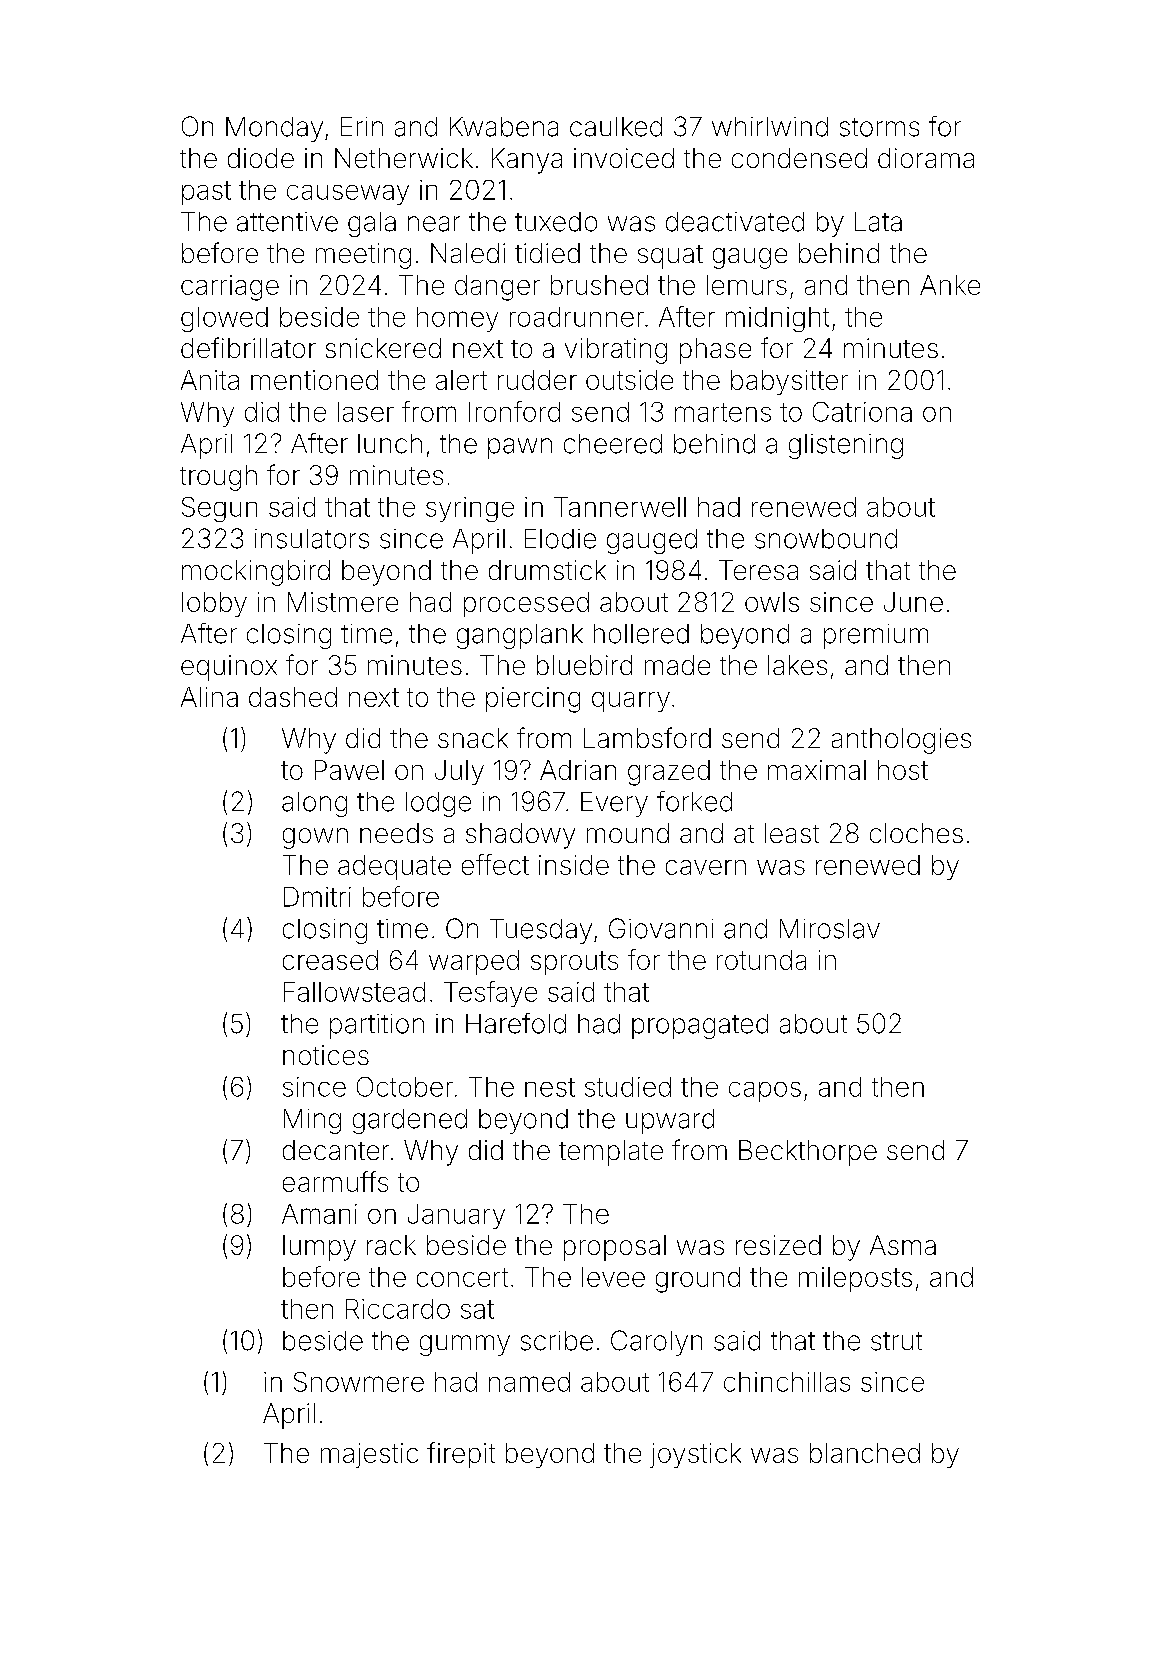  I want to click on carriage, so click(230, 288).
